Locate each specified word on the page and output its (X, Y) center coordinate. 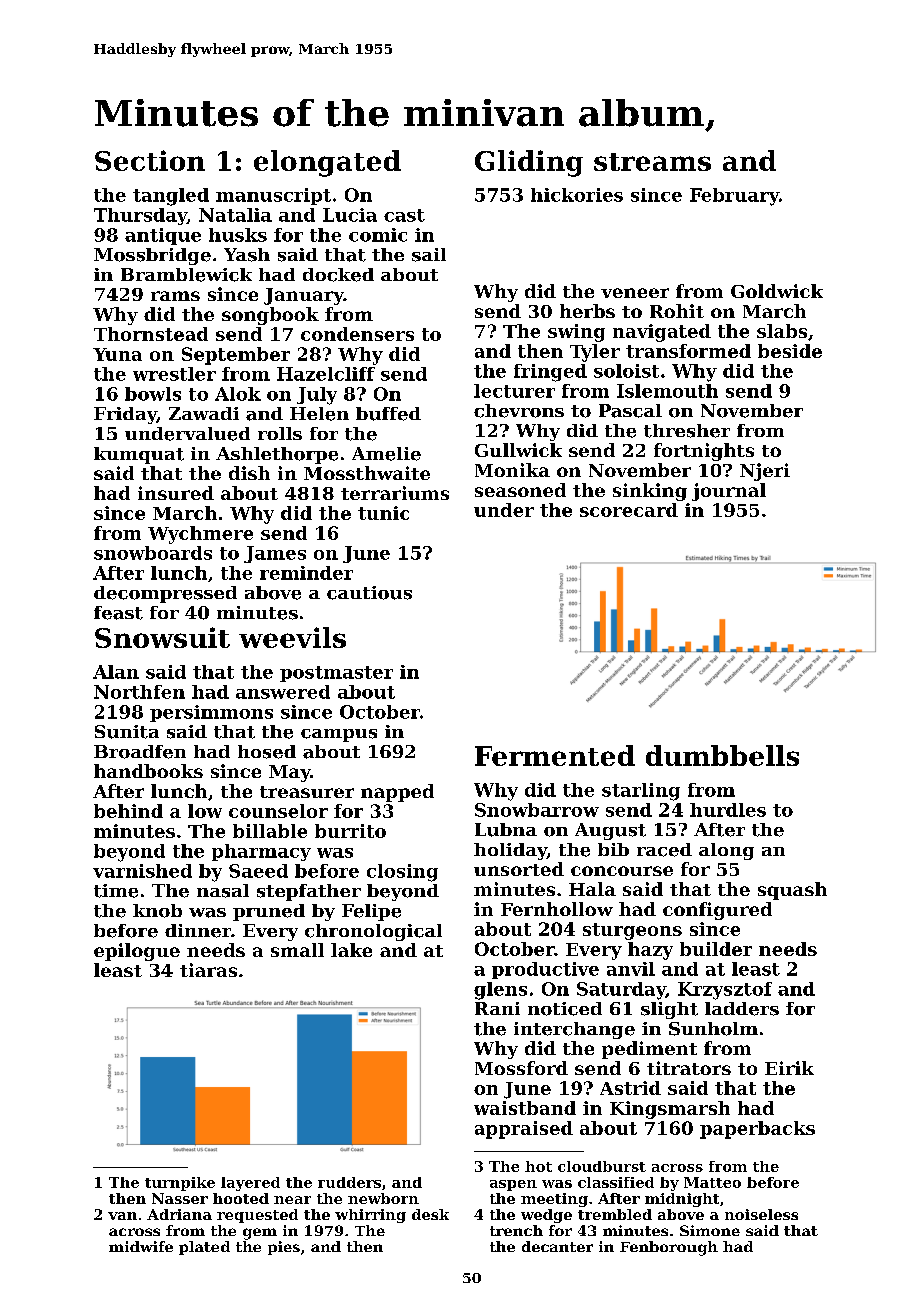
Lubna (506, 830)
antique (163, 236)
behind (128, 811)
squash (792, 891)
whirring (370, 1216)
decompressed (165, 594)
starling (641, 792)
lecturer (514, 391)
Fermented (555, 755)
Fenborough (669, 1248)
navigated (662, 333)
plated (204, 1248)
